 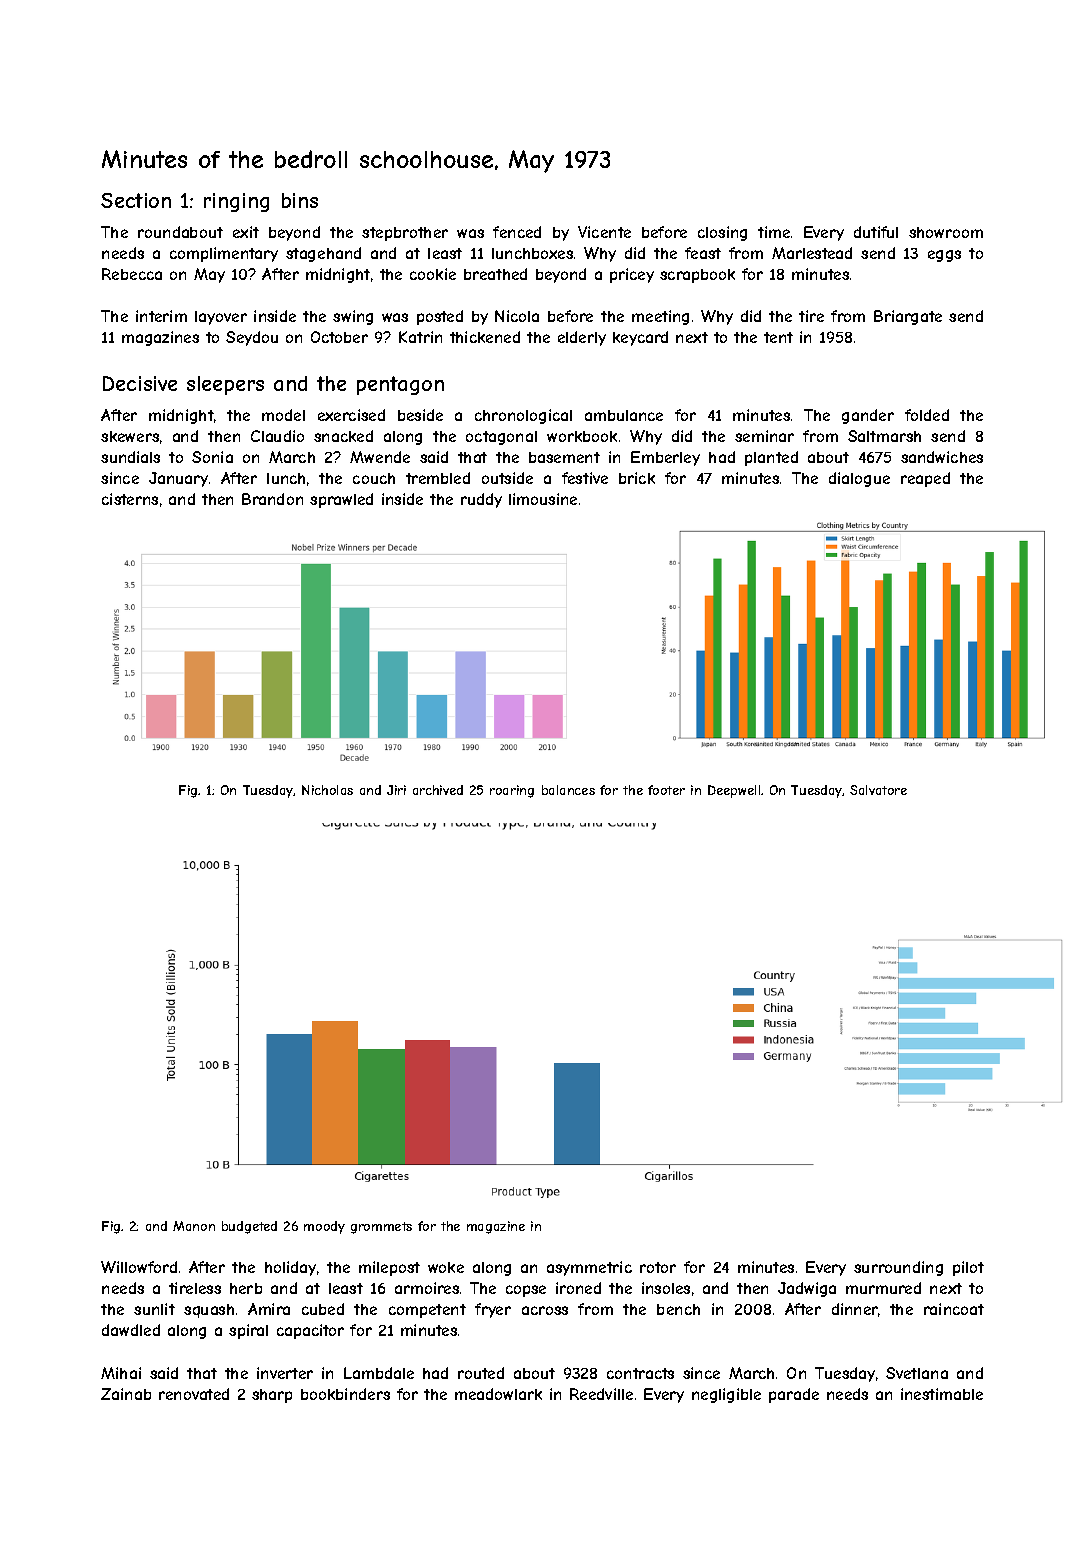 What do you see at coordinates (658, 1267) in the screenshot?
I see `rotor` at bounding box center [658, 1267].
